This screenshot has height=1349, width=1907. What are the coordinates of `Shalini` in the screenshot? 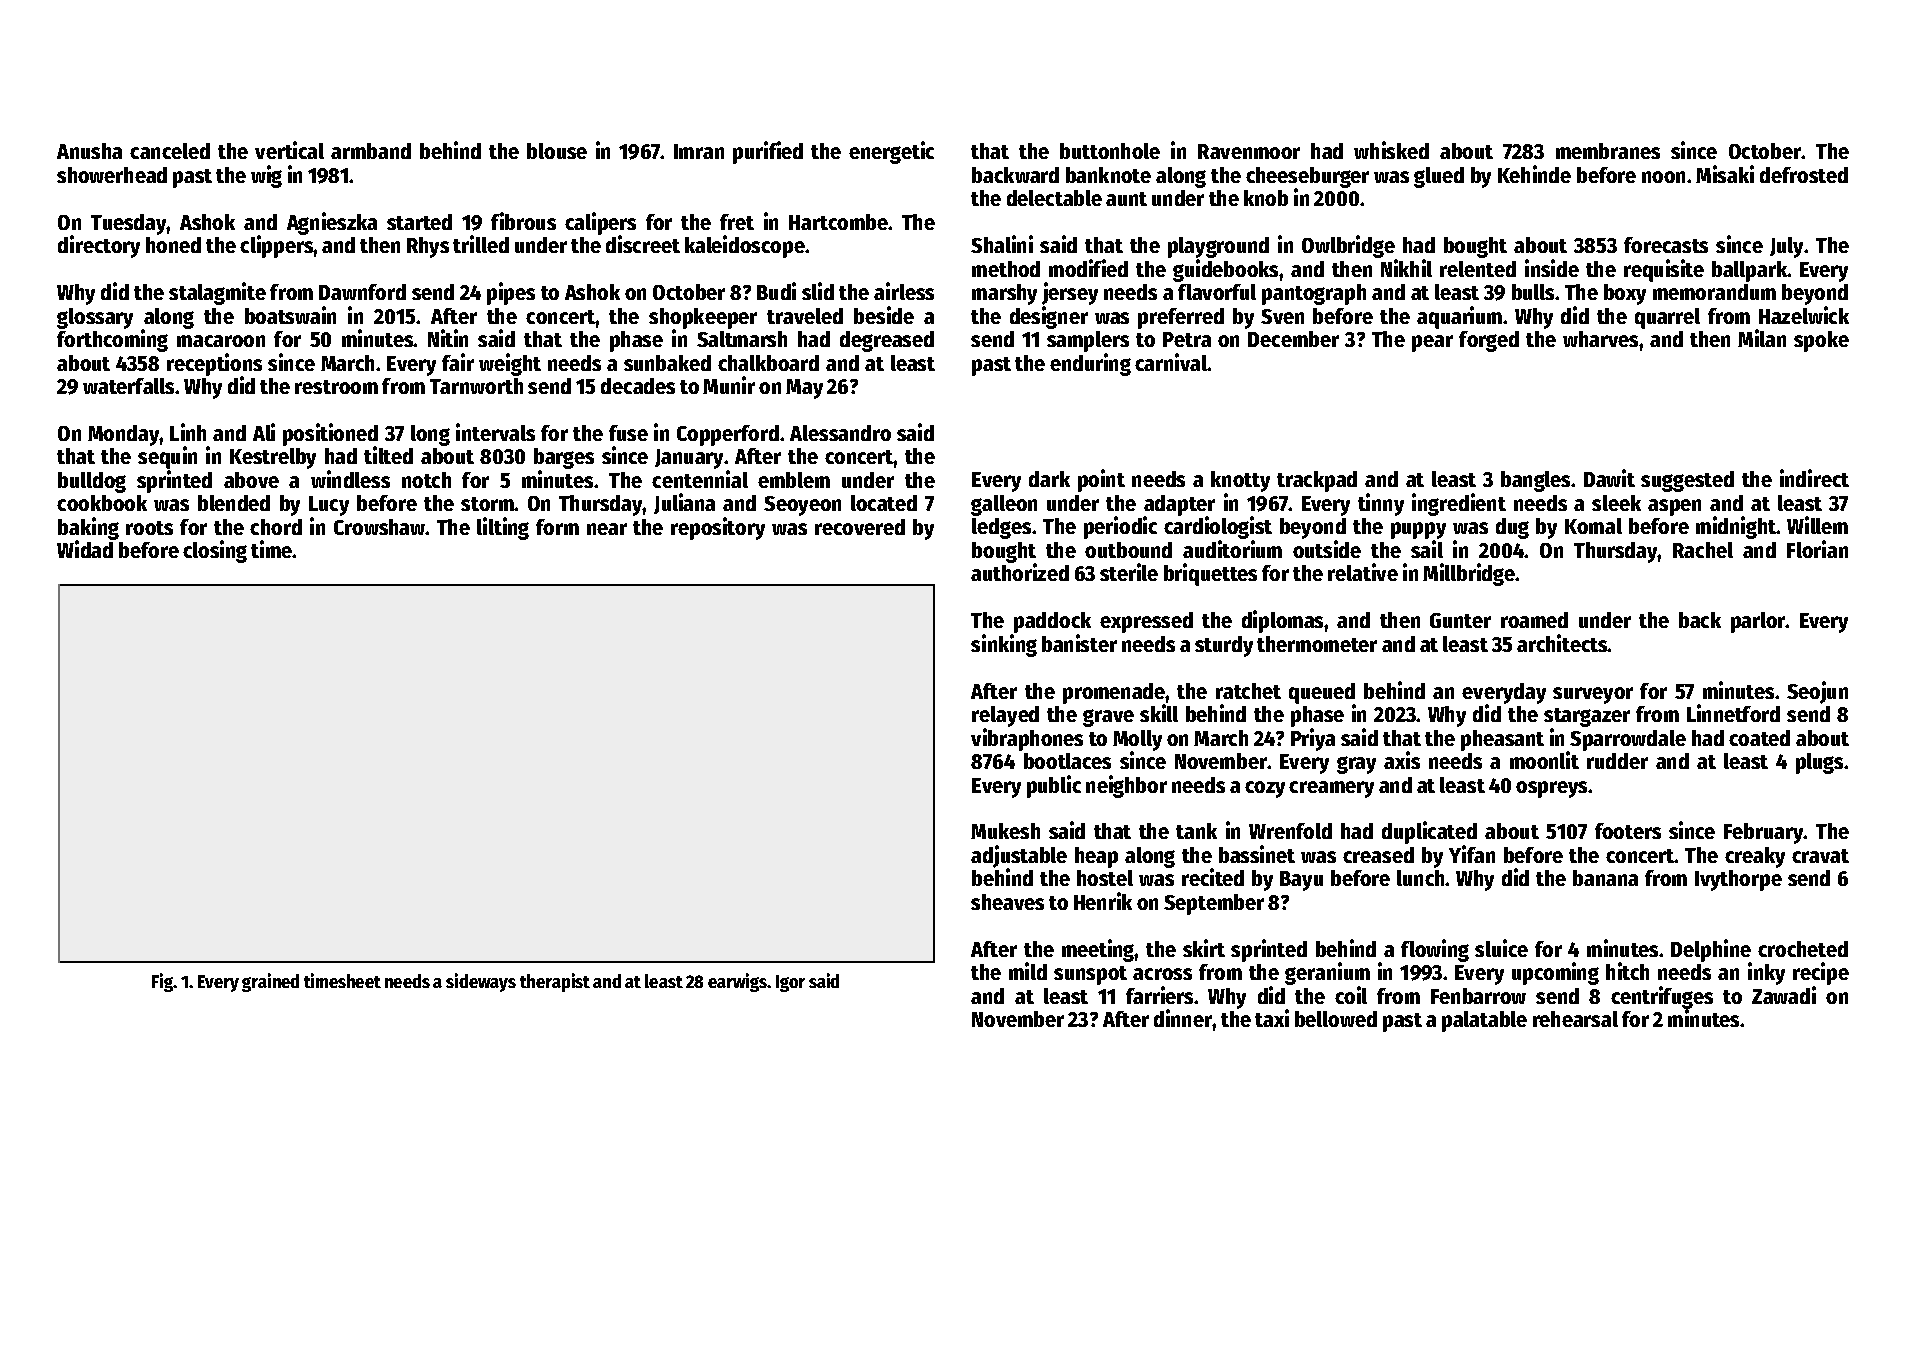 It's located at (1002, 244).
